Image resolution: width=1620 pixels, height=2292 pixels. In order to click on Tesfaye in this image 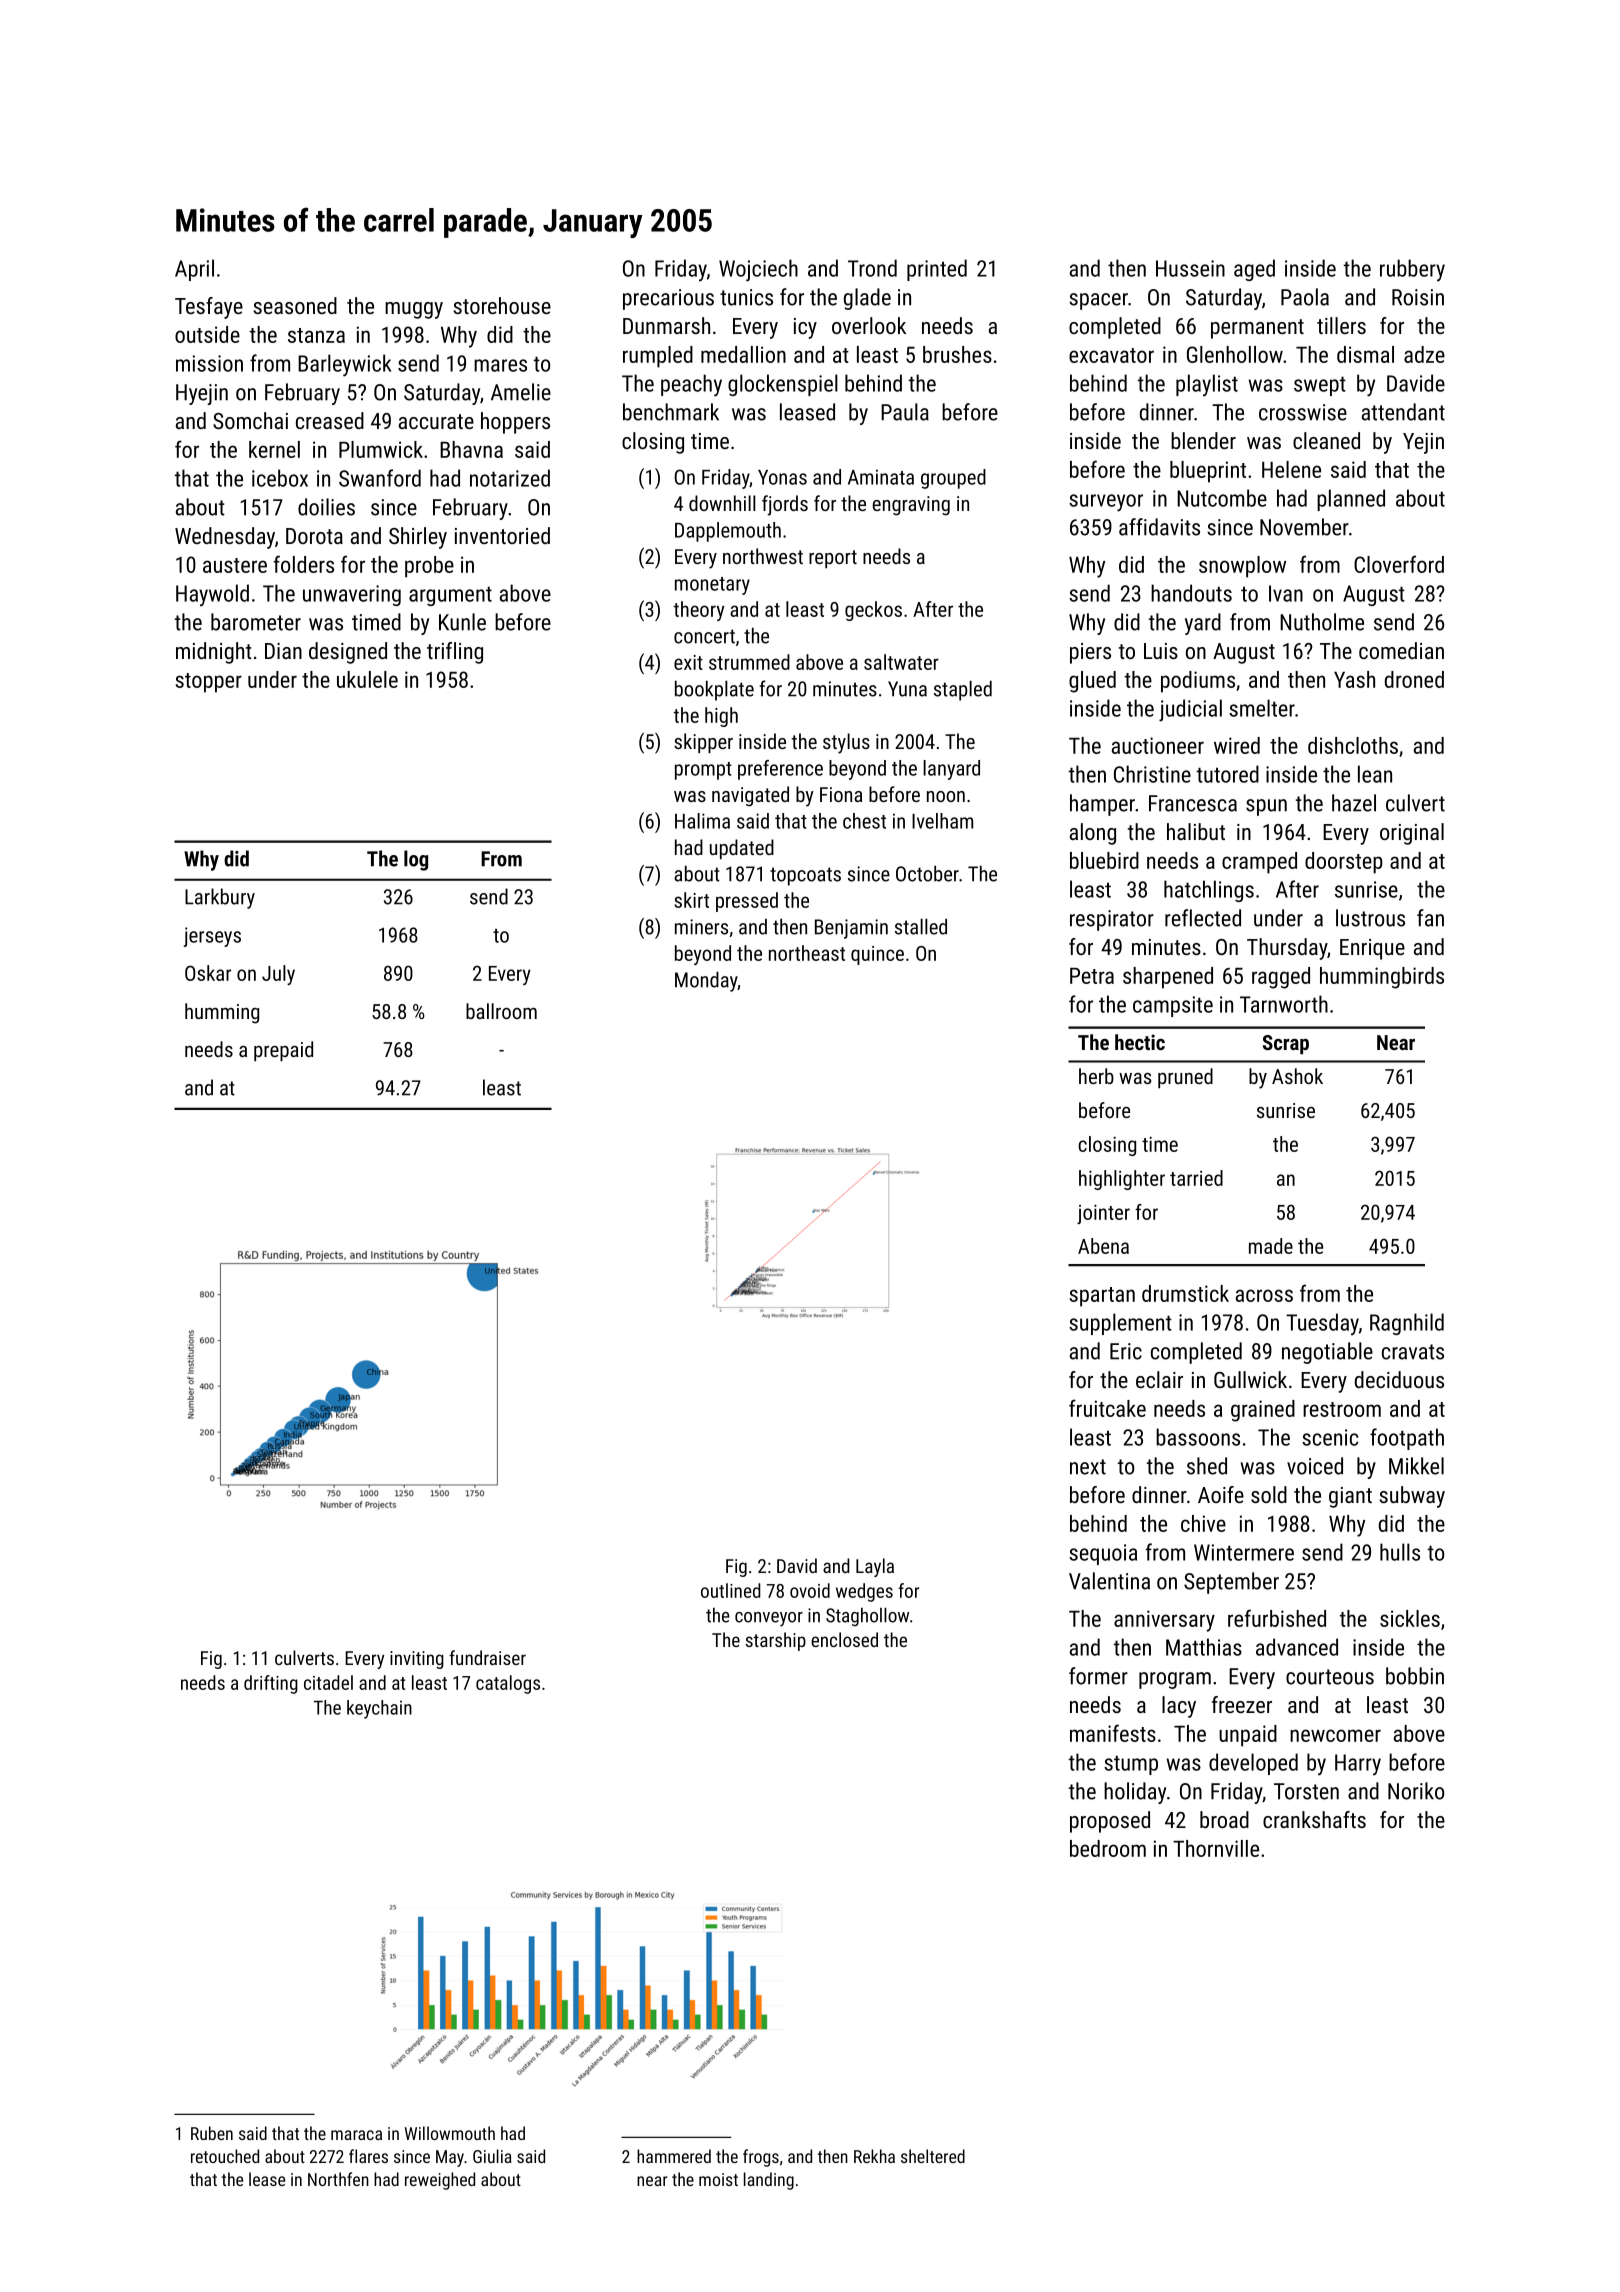, I will do `click(209, 308)`.
